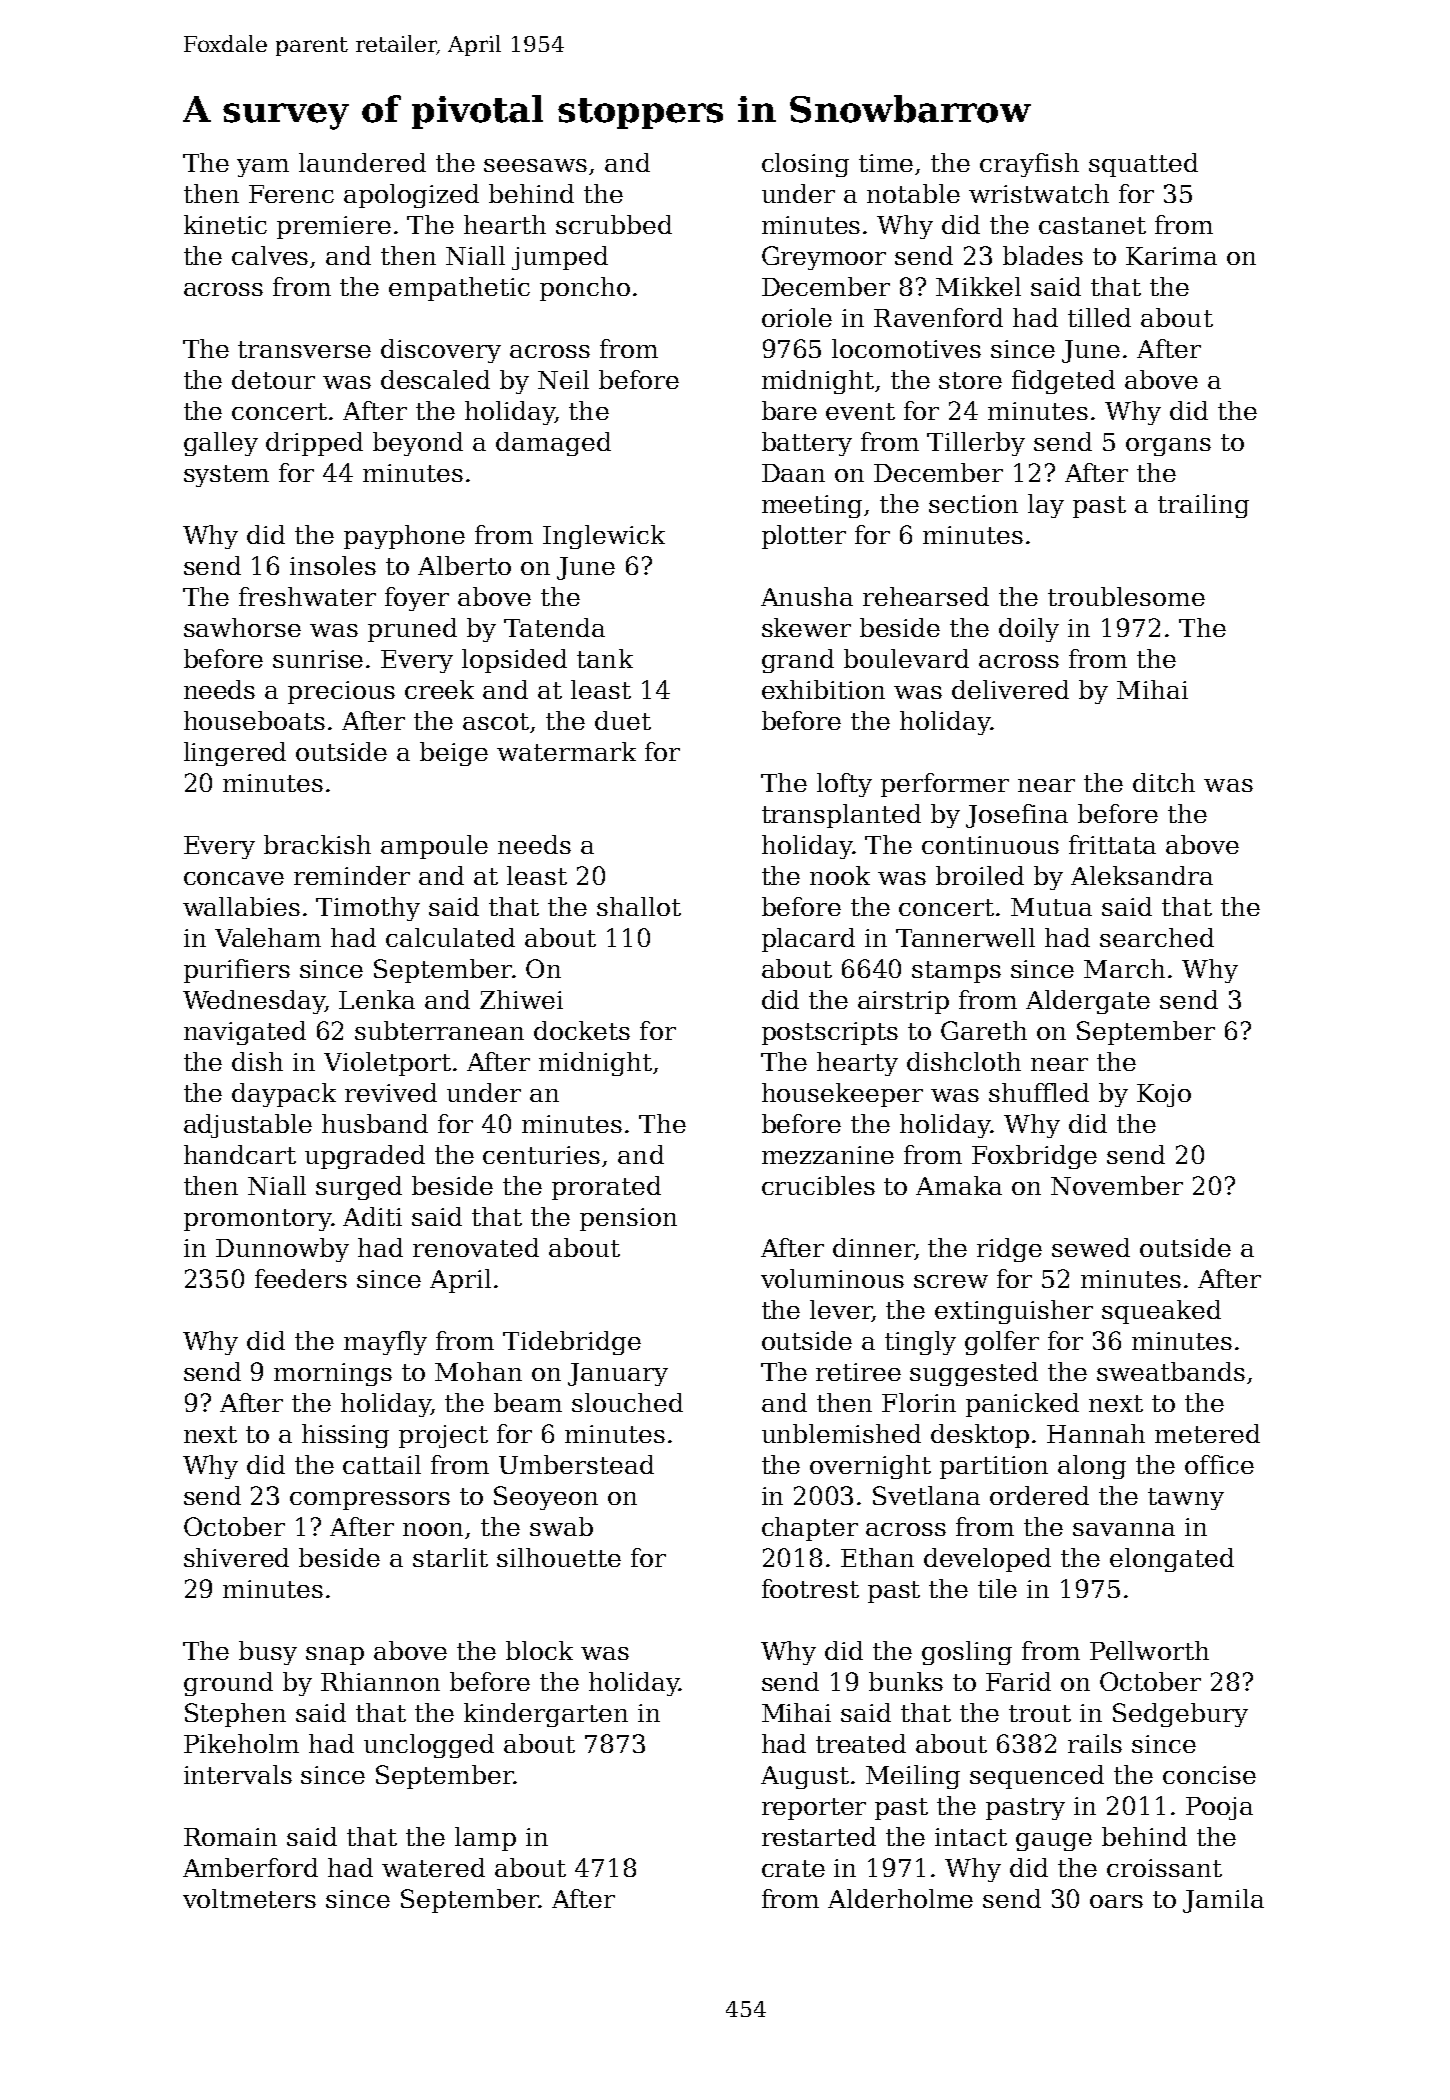 This page has width=1450, height=2100. What do you see at coordinates (886, 163) in the page?
I see `time` at bounding box center [886, 163].
